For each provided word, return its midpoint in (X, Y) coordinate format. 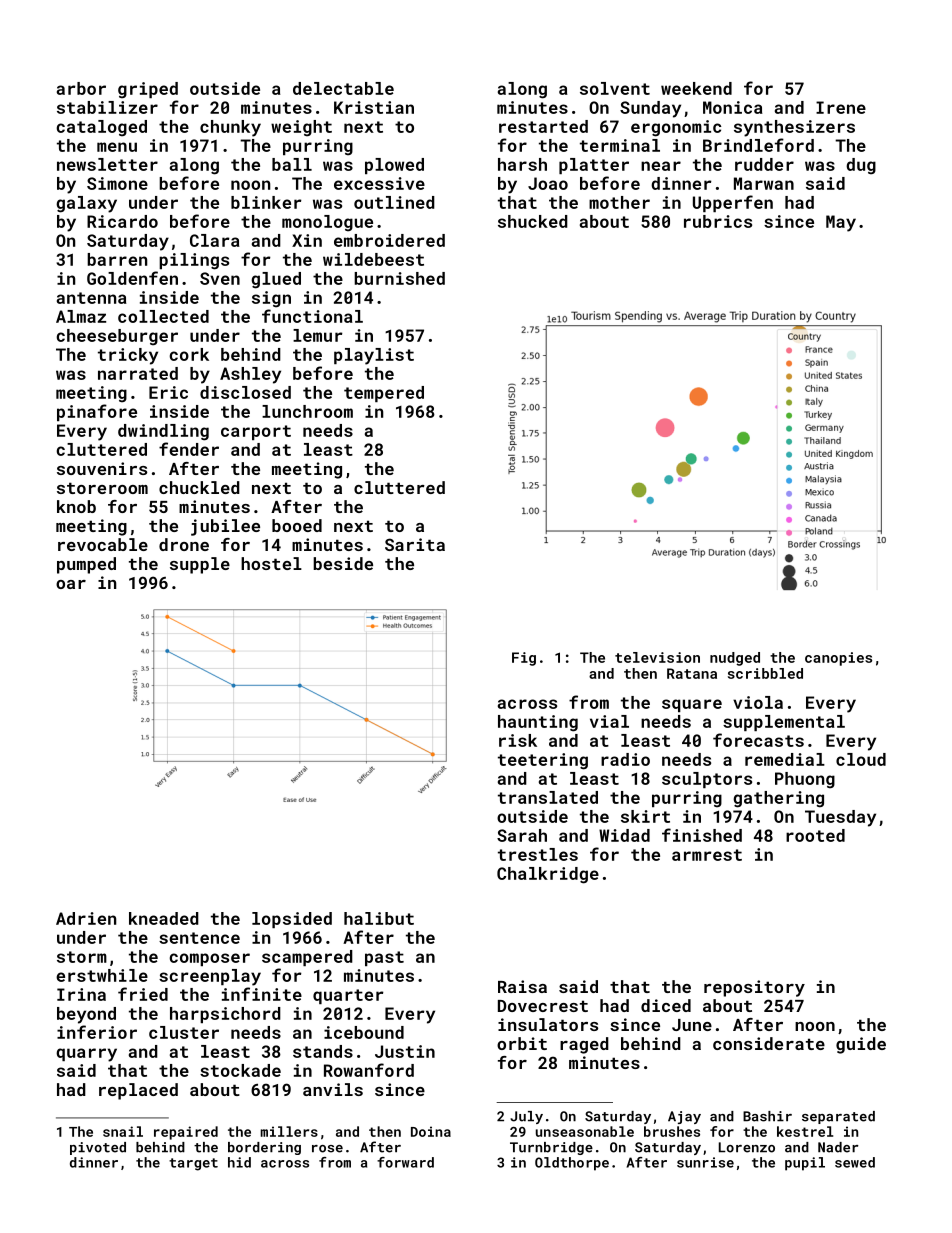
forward (405, 1162)
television (657, 657)
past (384, 958)
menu (117, 147)
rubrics (718, 221)
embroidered (389, 240)
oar (71, 584)
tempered (384, 394)
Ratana (692, 673)
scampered (307, 958)
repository (754, 988)
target (193, 1164)
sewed (855, 1162)
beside (343, 563)
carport (256, 432)
